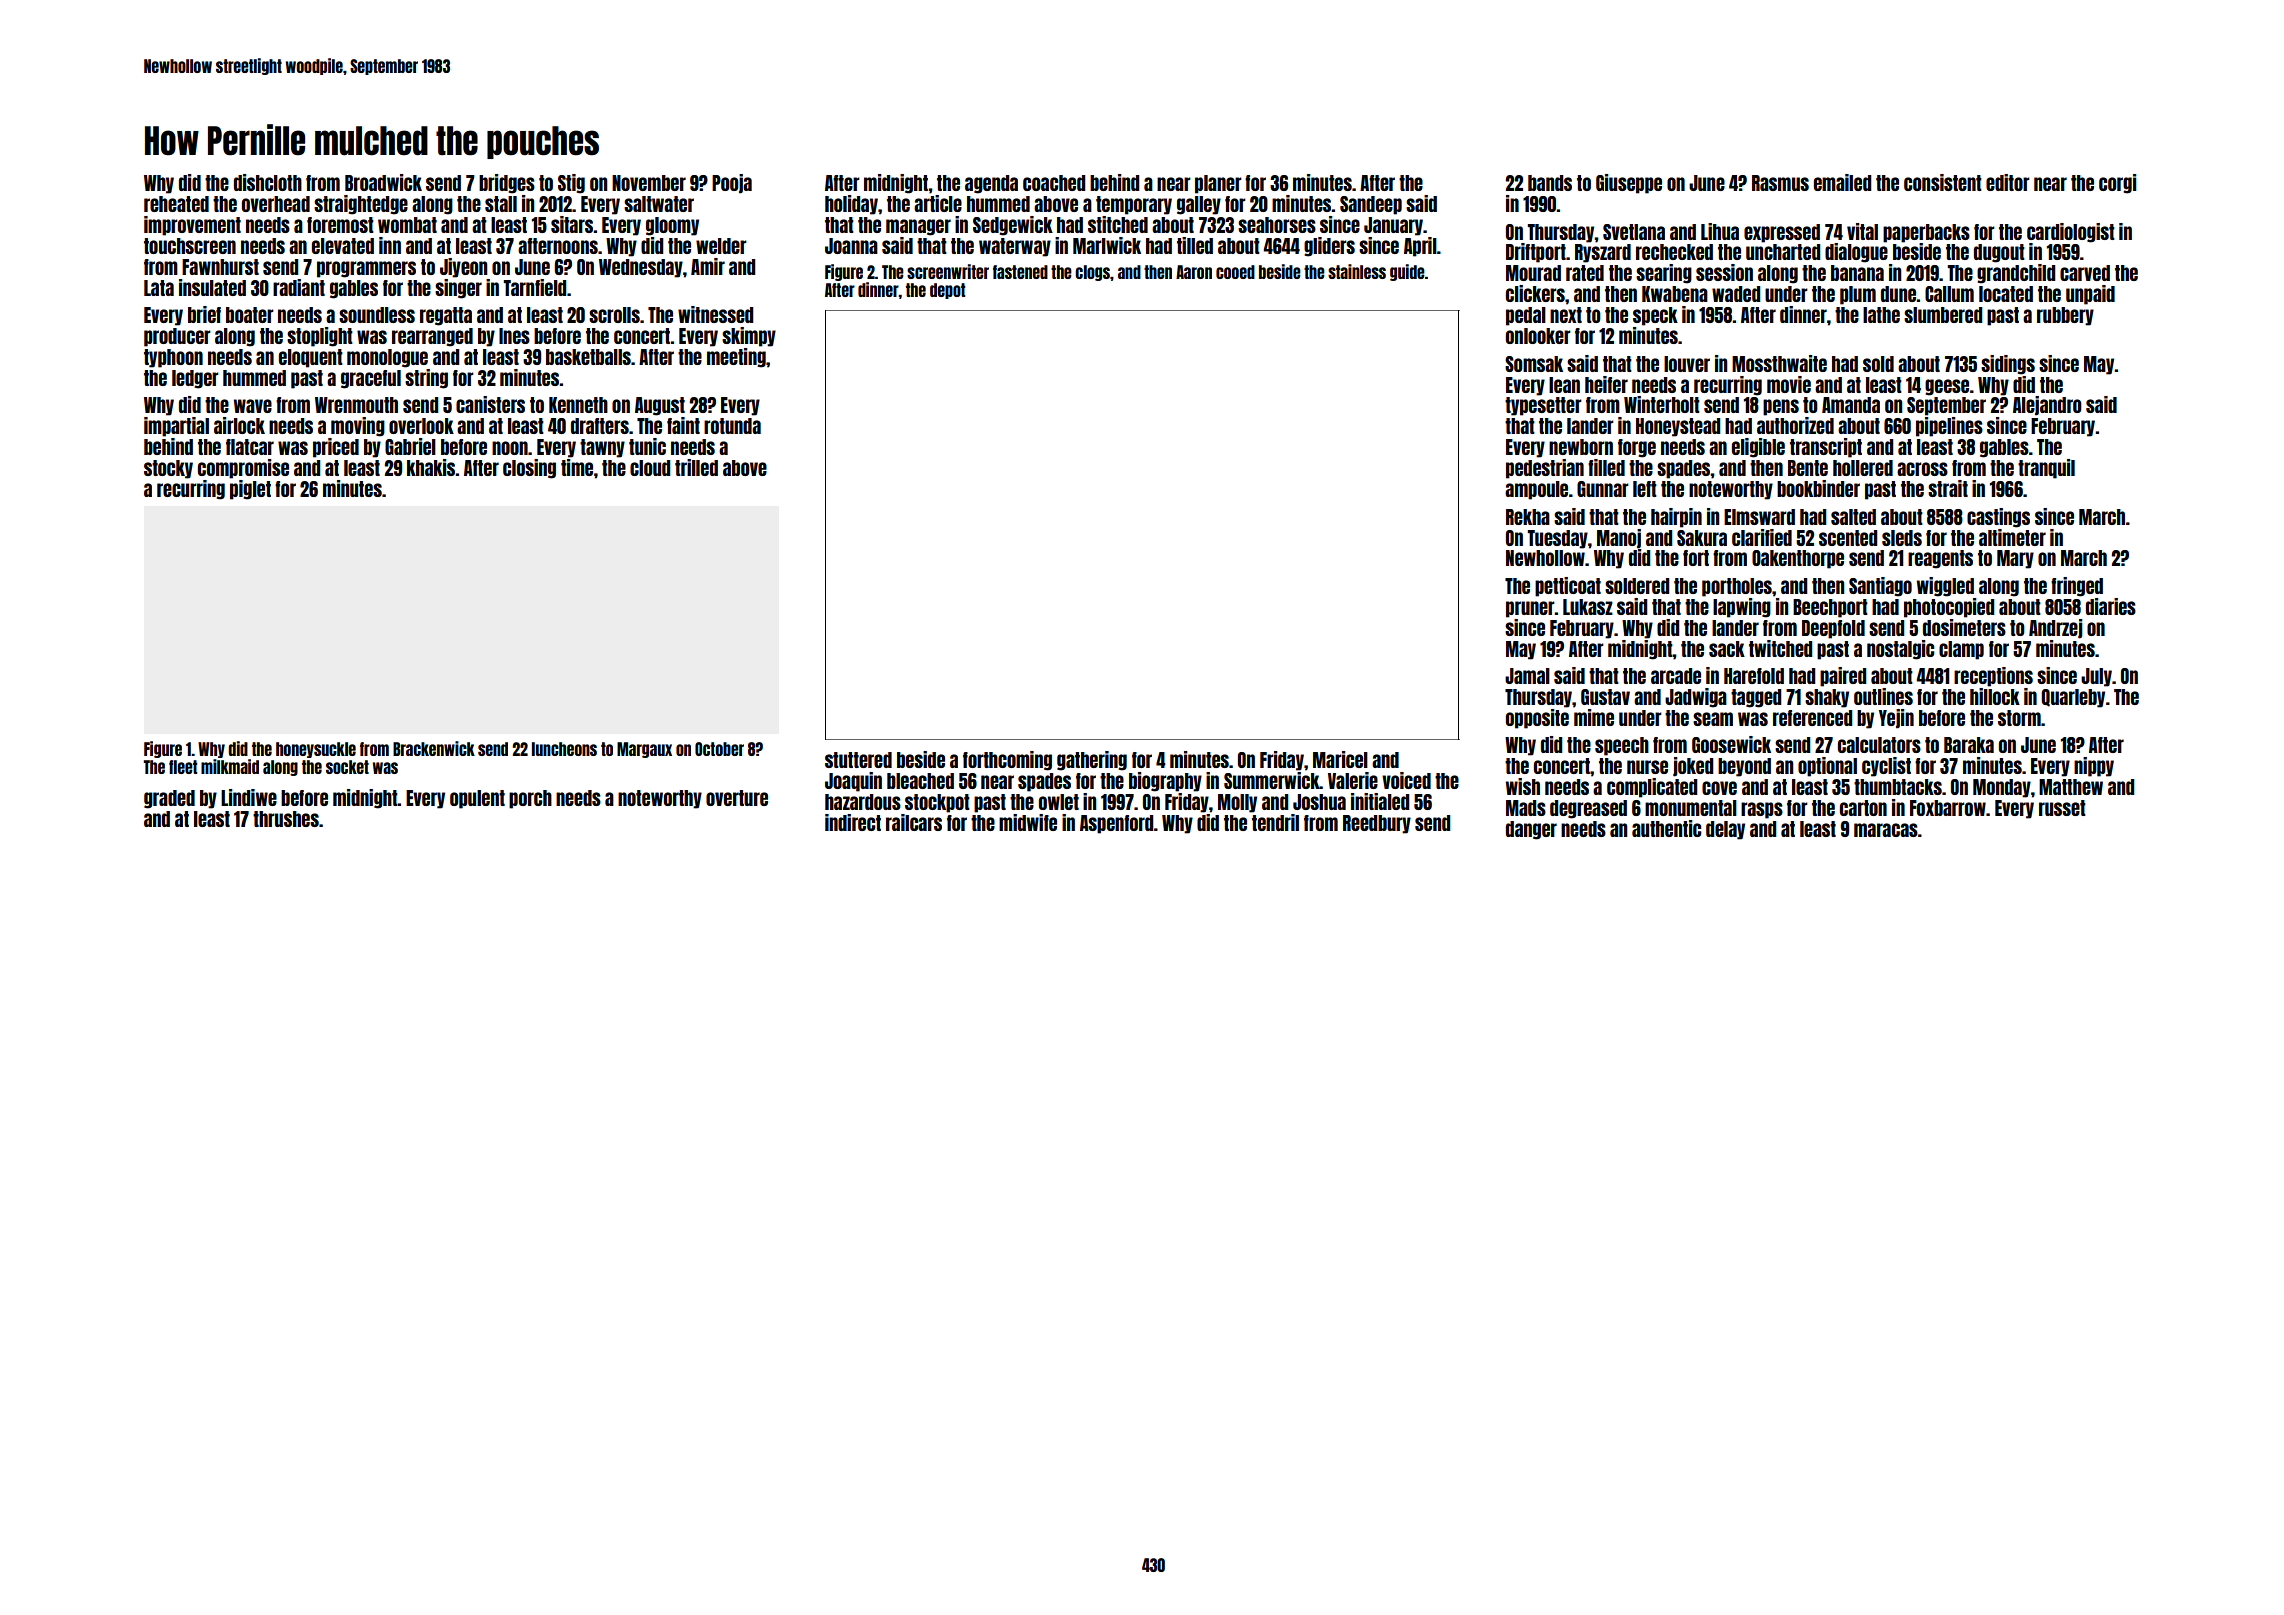 The image size is (2284, 1615). I want to click on Tuesday, so click(1557, 539).
